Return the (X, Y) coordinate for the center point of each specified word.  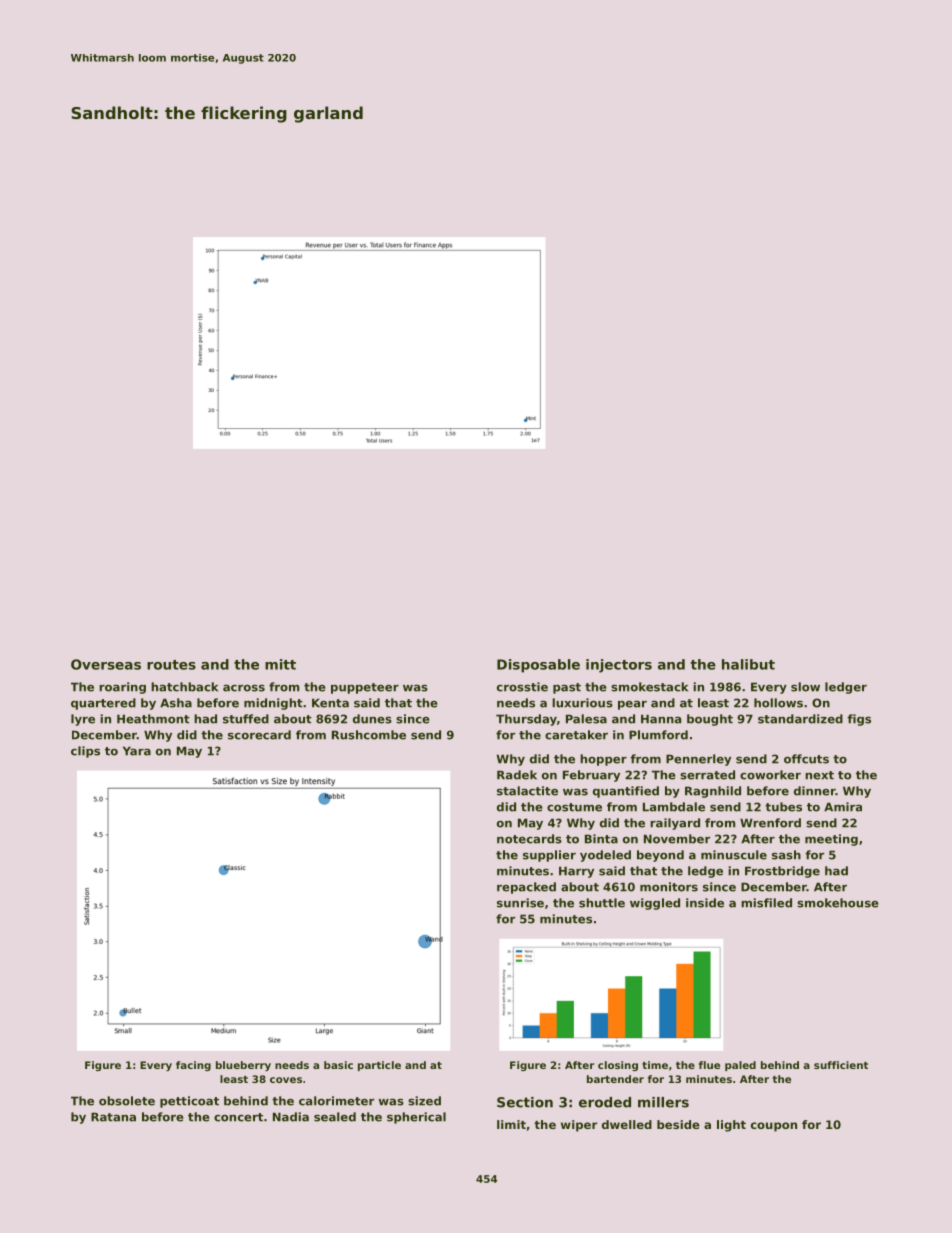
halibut (748, 664)
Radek (517, 775)
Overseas (106, 664)
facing (193, 1066)
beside (678, 1124)
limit (511, 1124)
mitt (280, 664)
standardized (800, 719)
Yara (137, 751)
